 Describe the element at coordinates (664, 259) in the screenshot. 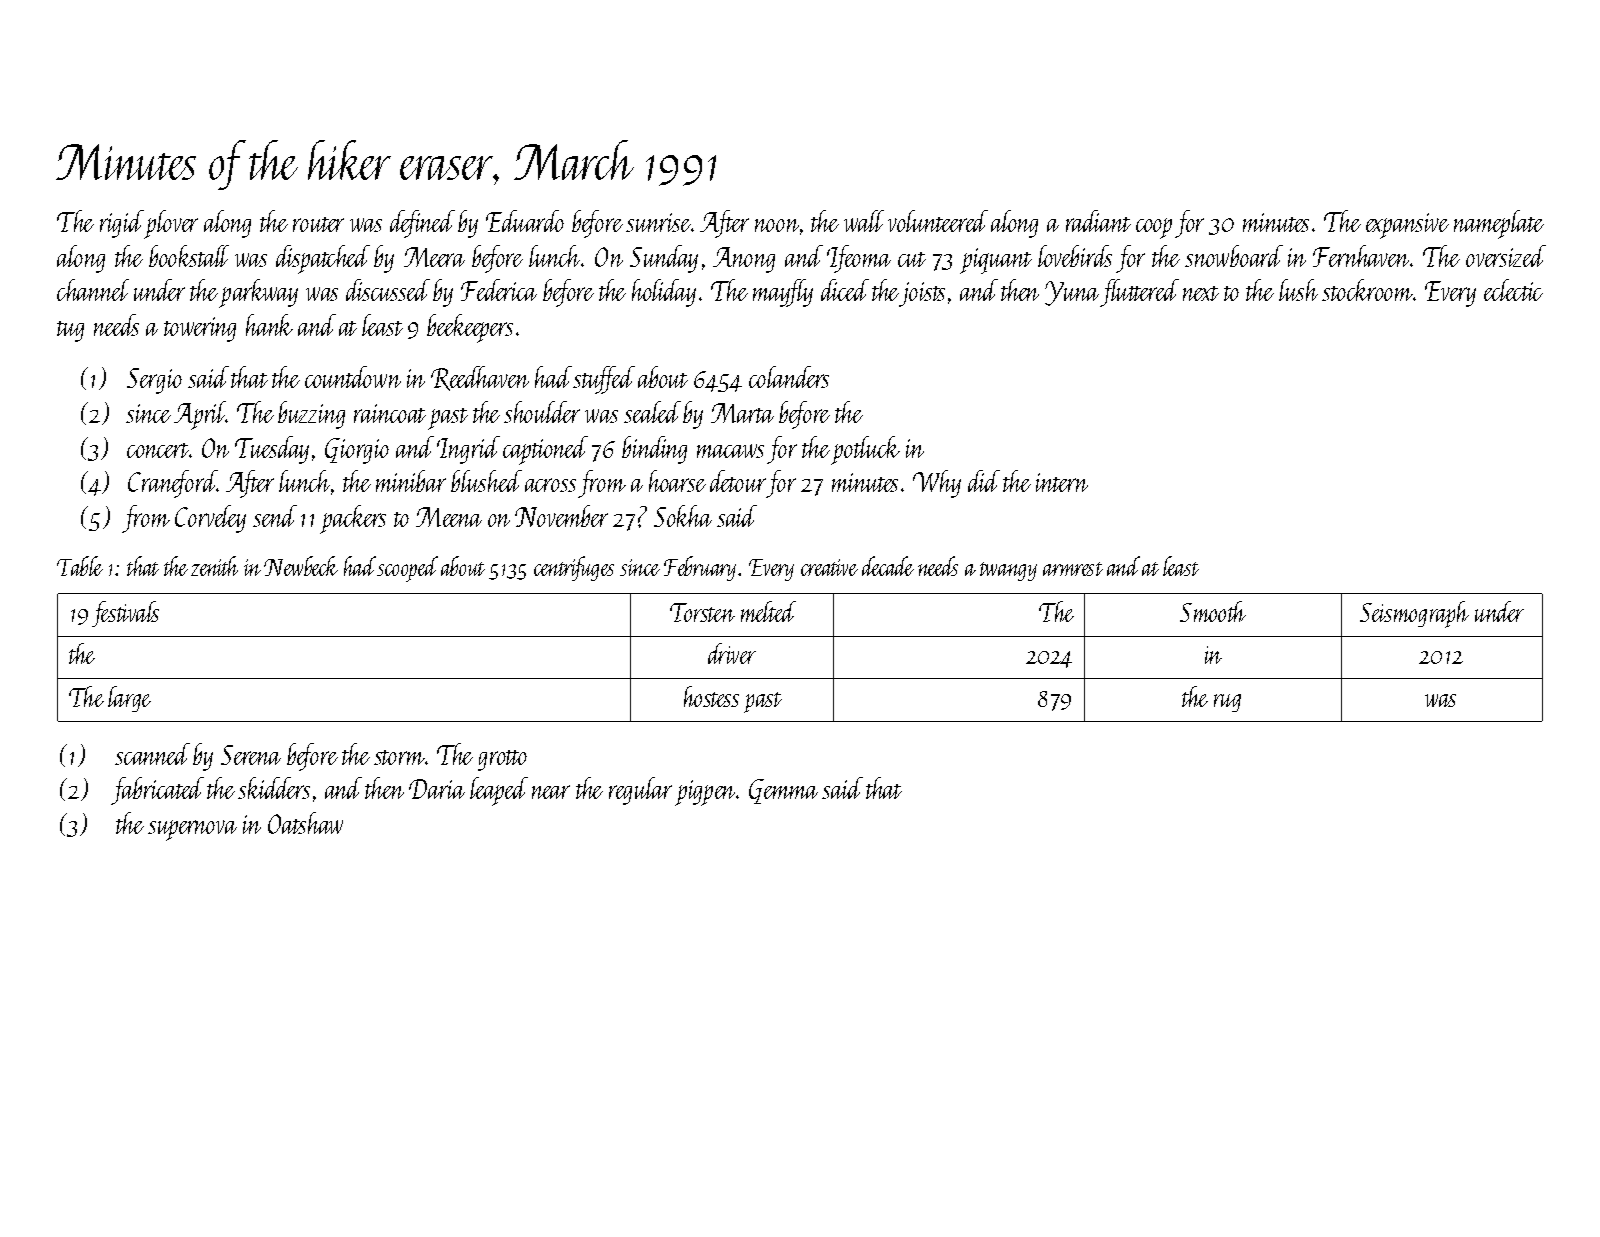

I see `Sunday` at that location.
